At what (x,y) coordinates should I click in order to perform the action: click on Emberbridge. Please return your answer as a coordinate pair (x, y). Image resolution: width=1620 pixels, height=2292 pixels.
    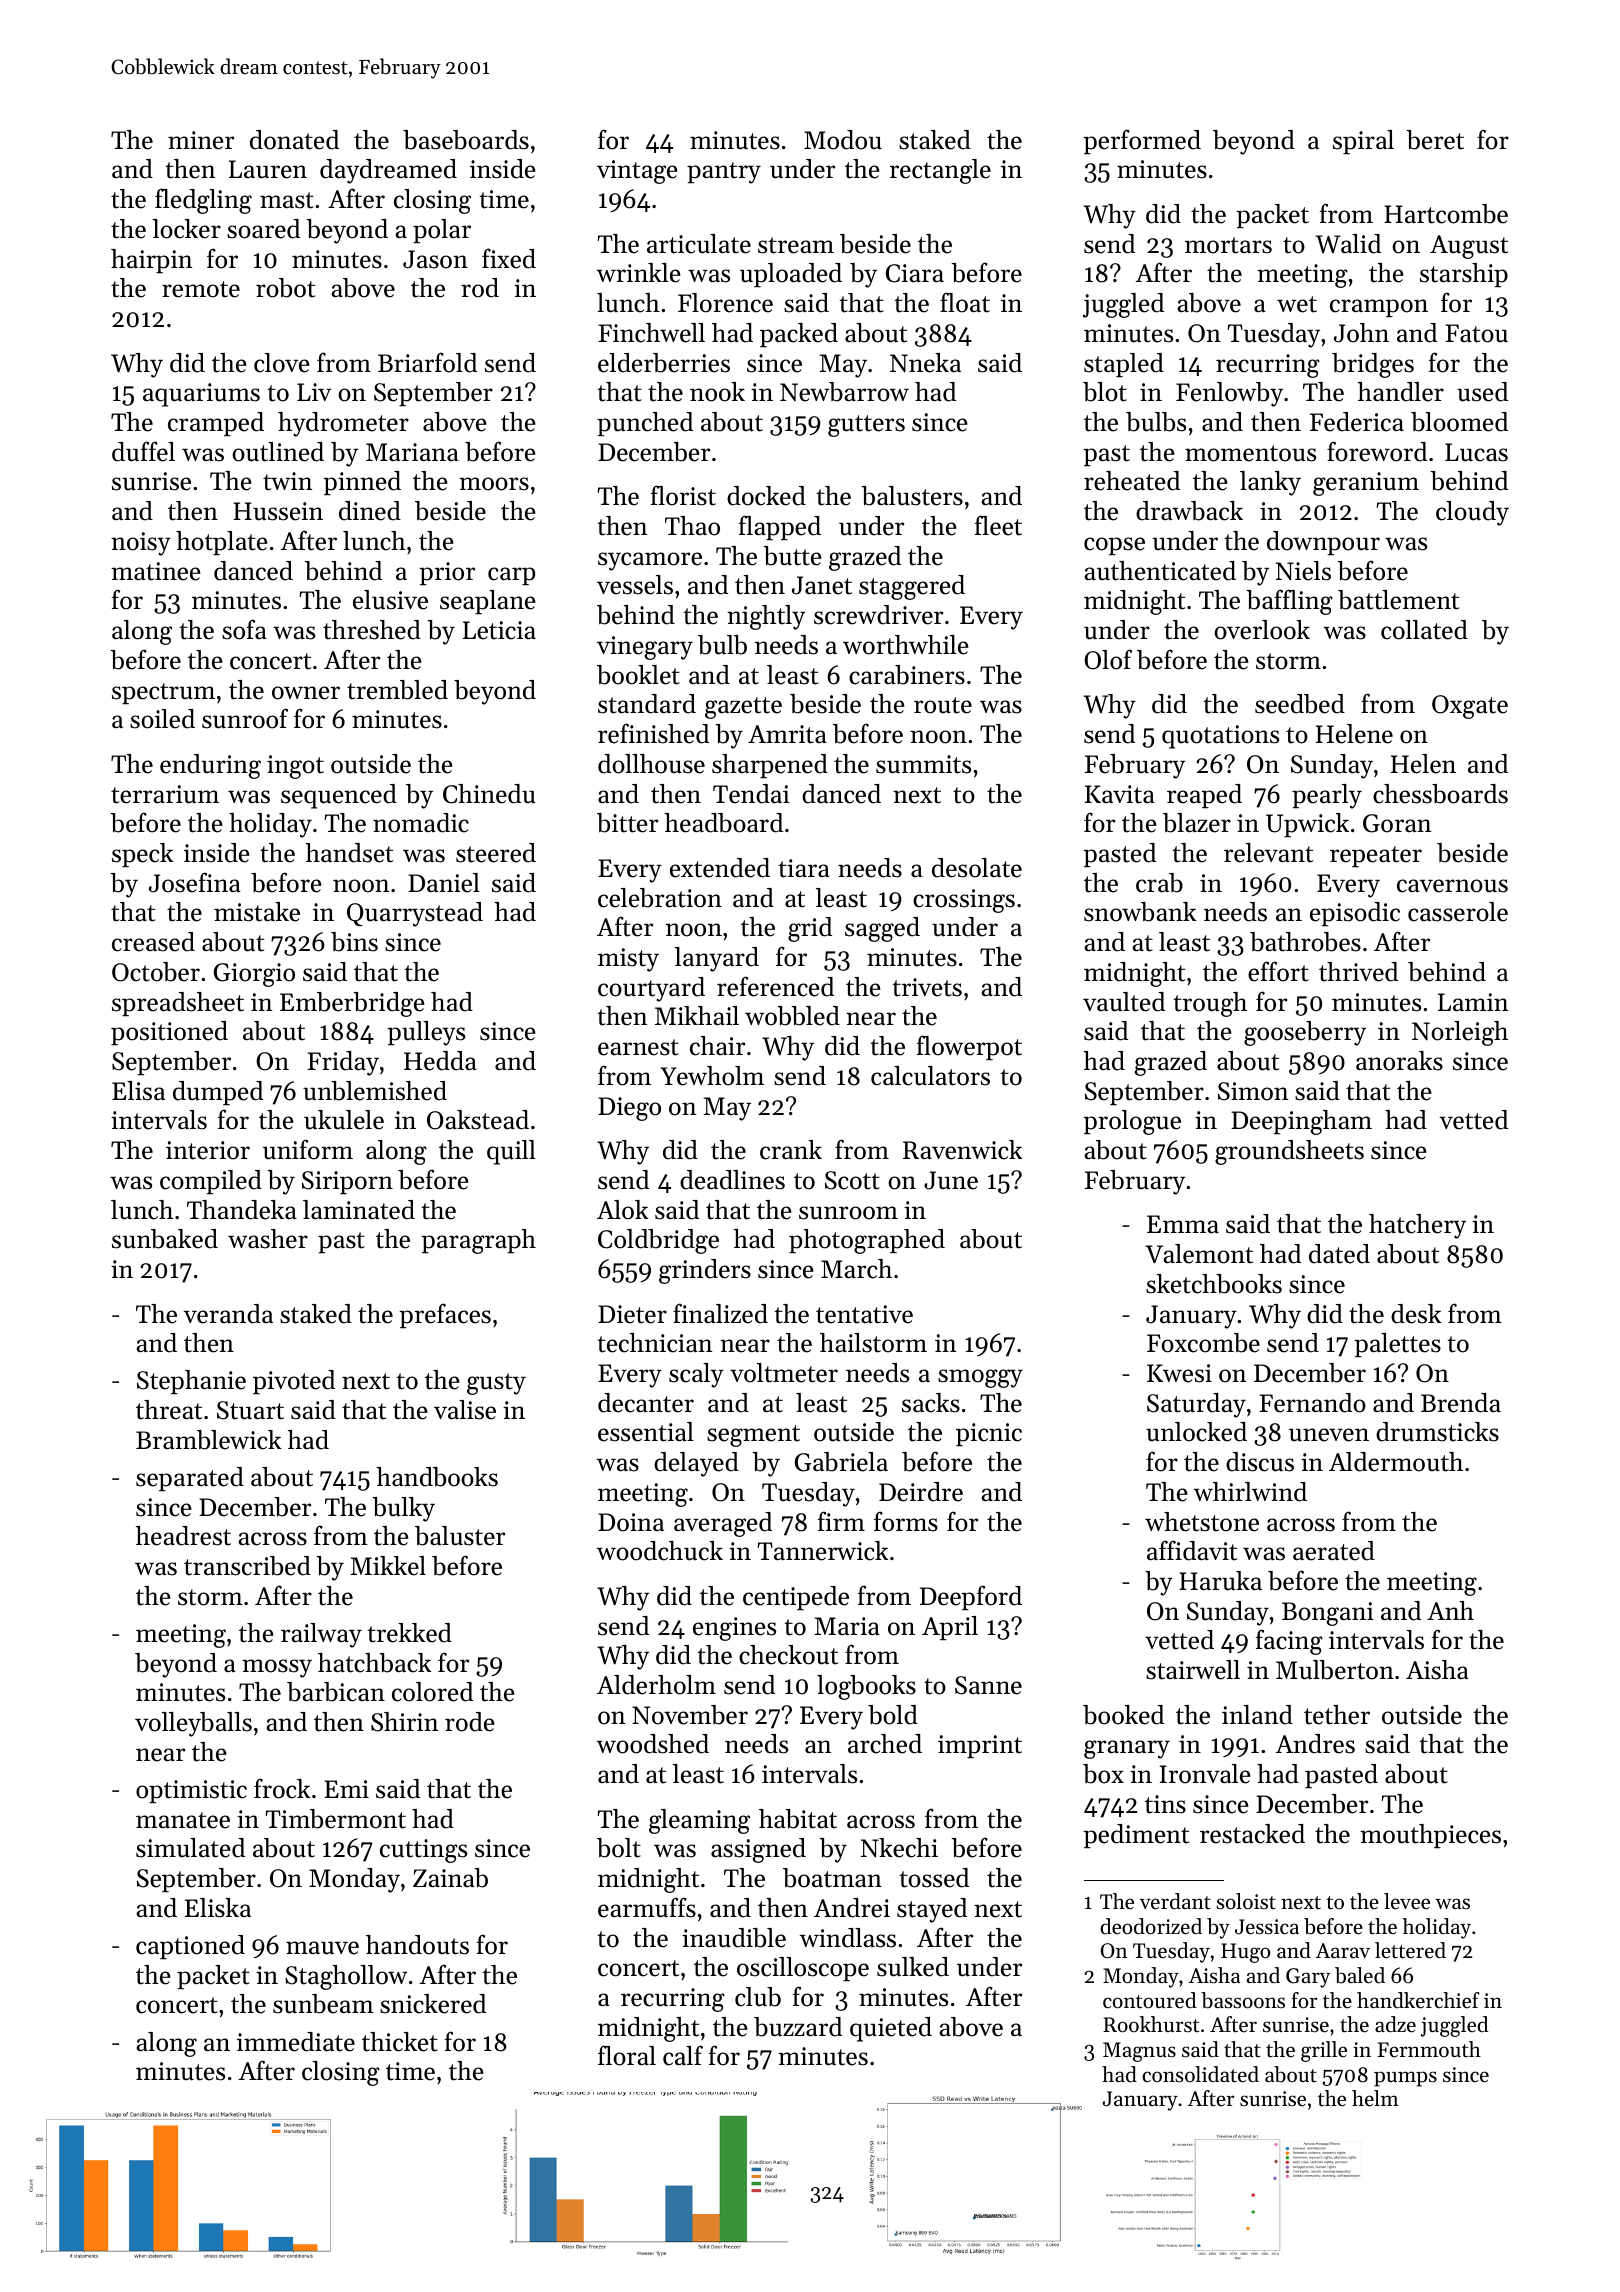
    Looking at the image, I should click on (352, 1004).
